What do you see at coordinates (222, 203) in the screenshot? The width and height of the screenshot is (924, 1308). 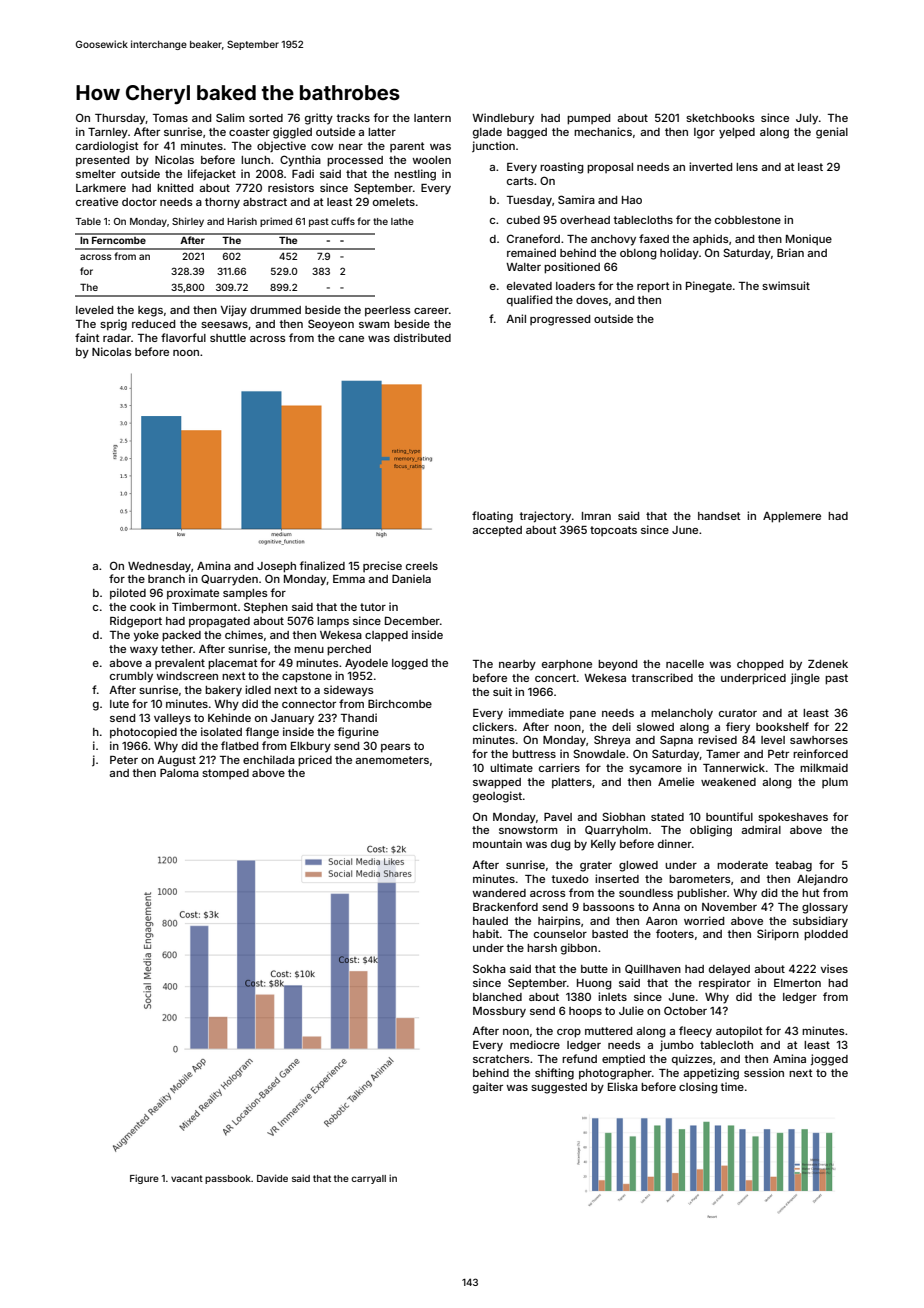 I see `thorny` at bounding box center [222, 203].
